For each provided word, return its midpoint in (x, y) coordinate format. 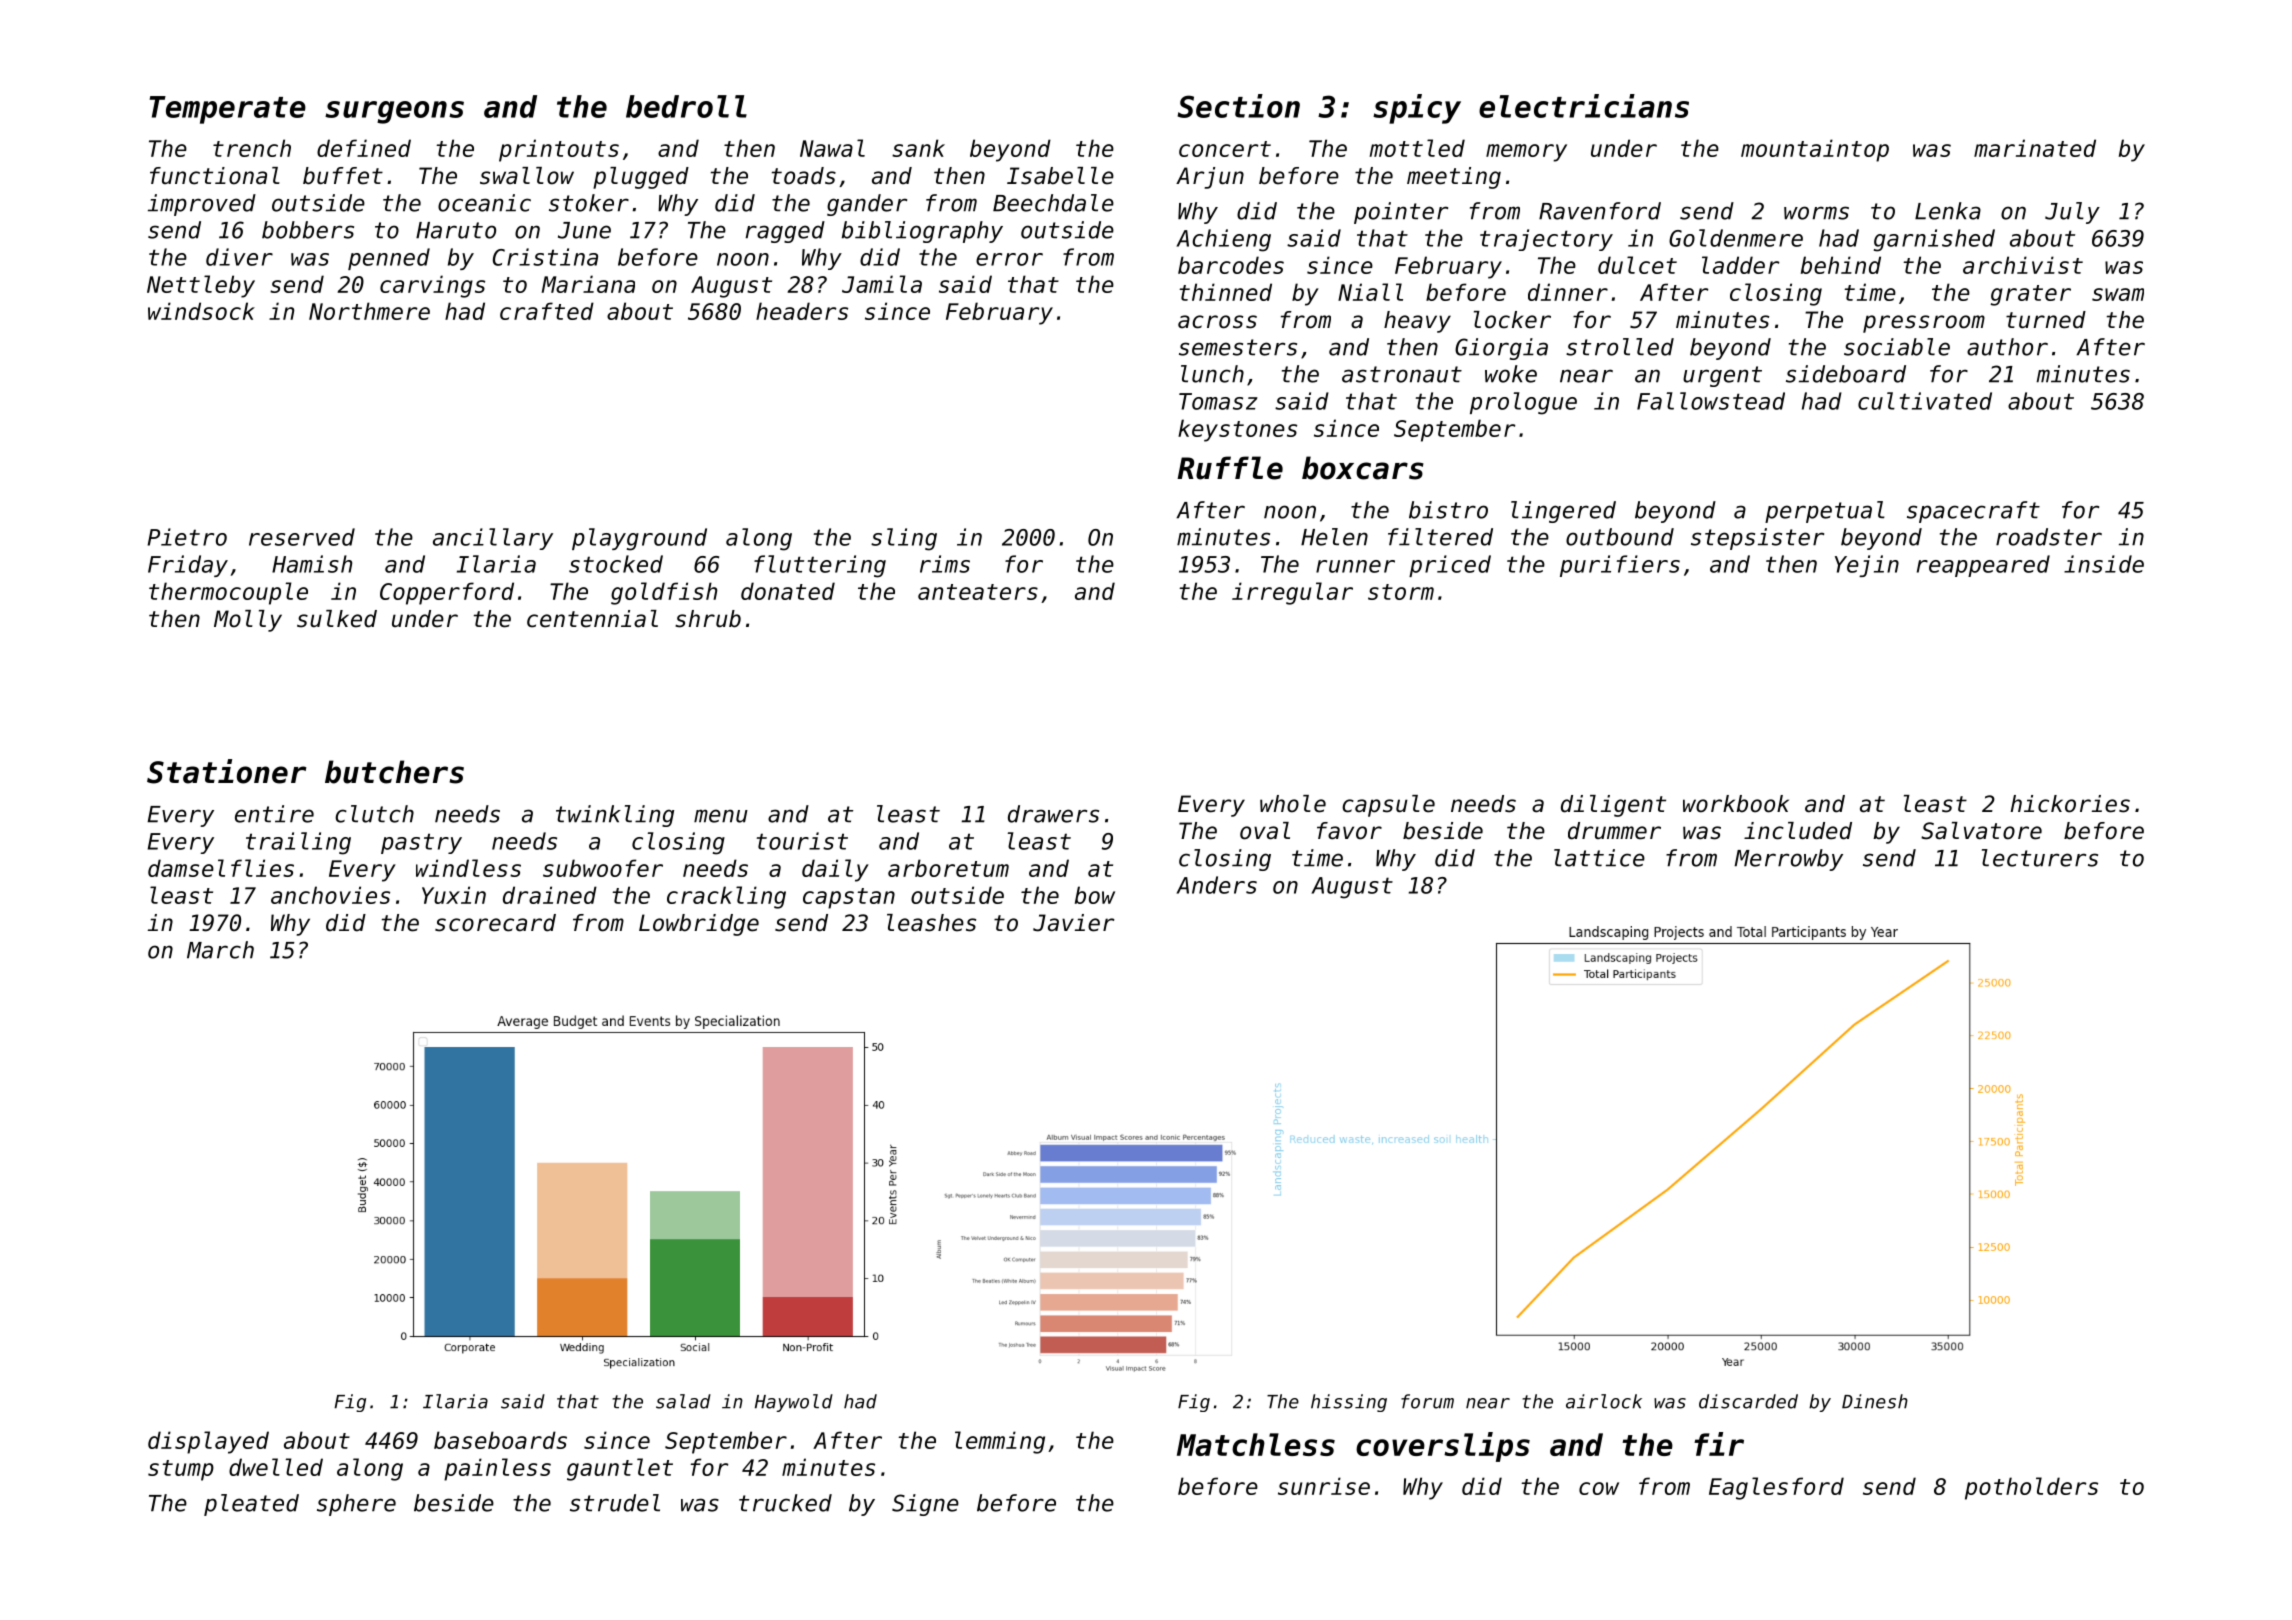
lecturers (2040, 858)
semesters (1238, 347)
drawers (1053, 814)
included (1798, 831)
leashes (931, 923)
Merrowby (1789, 860)
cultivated (1925, 401)
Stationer (226, 771)
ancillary (493, 539)
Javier (1074, 923)
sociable (1897, 347)
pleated (251, 1505)
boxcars (1363, 468)
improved (202, 205)
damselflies (221, 868)
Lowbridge (699, 925)
